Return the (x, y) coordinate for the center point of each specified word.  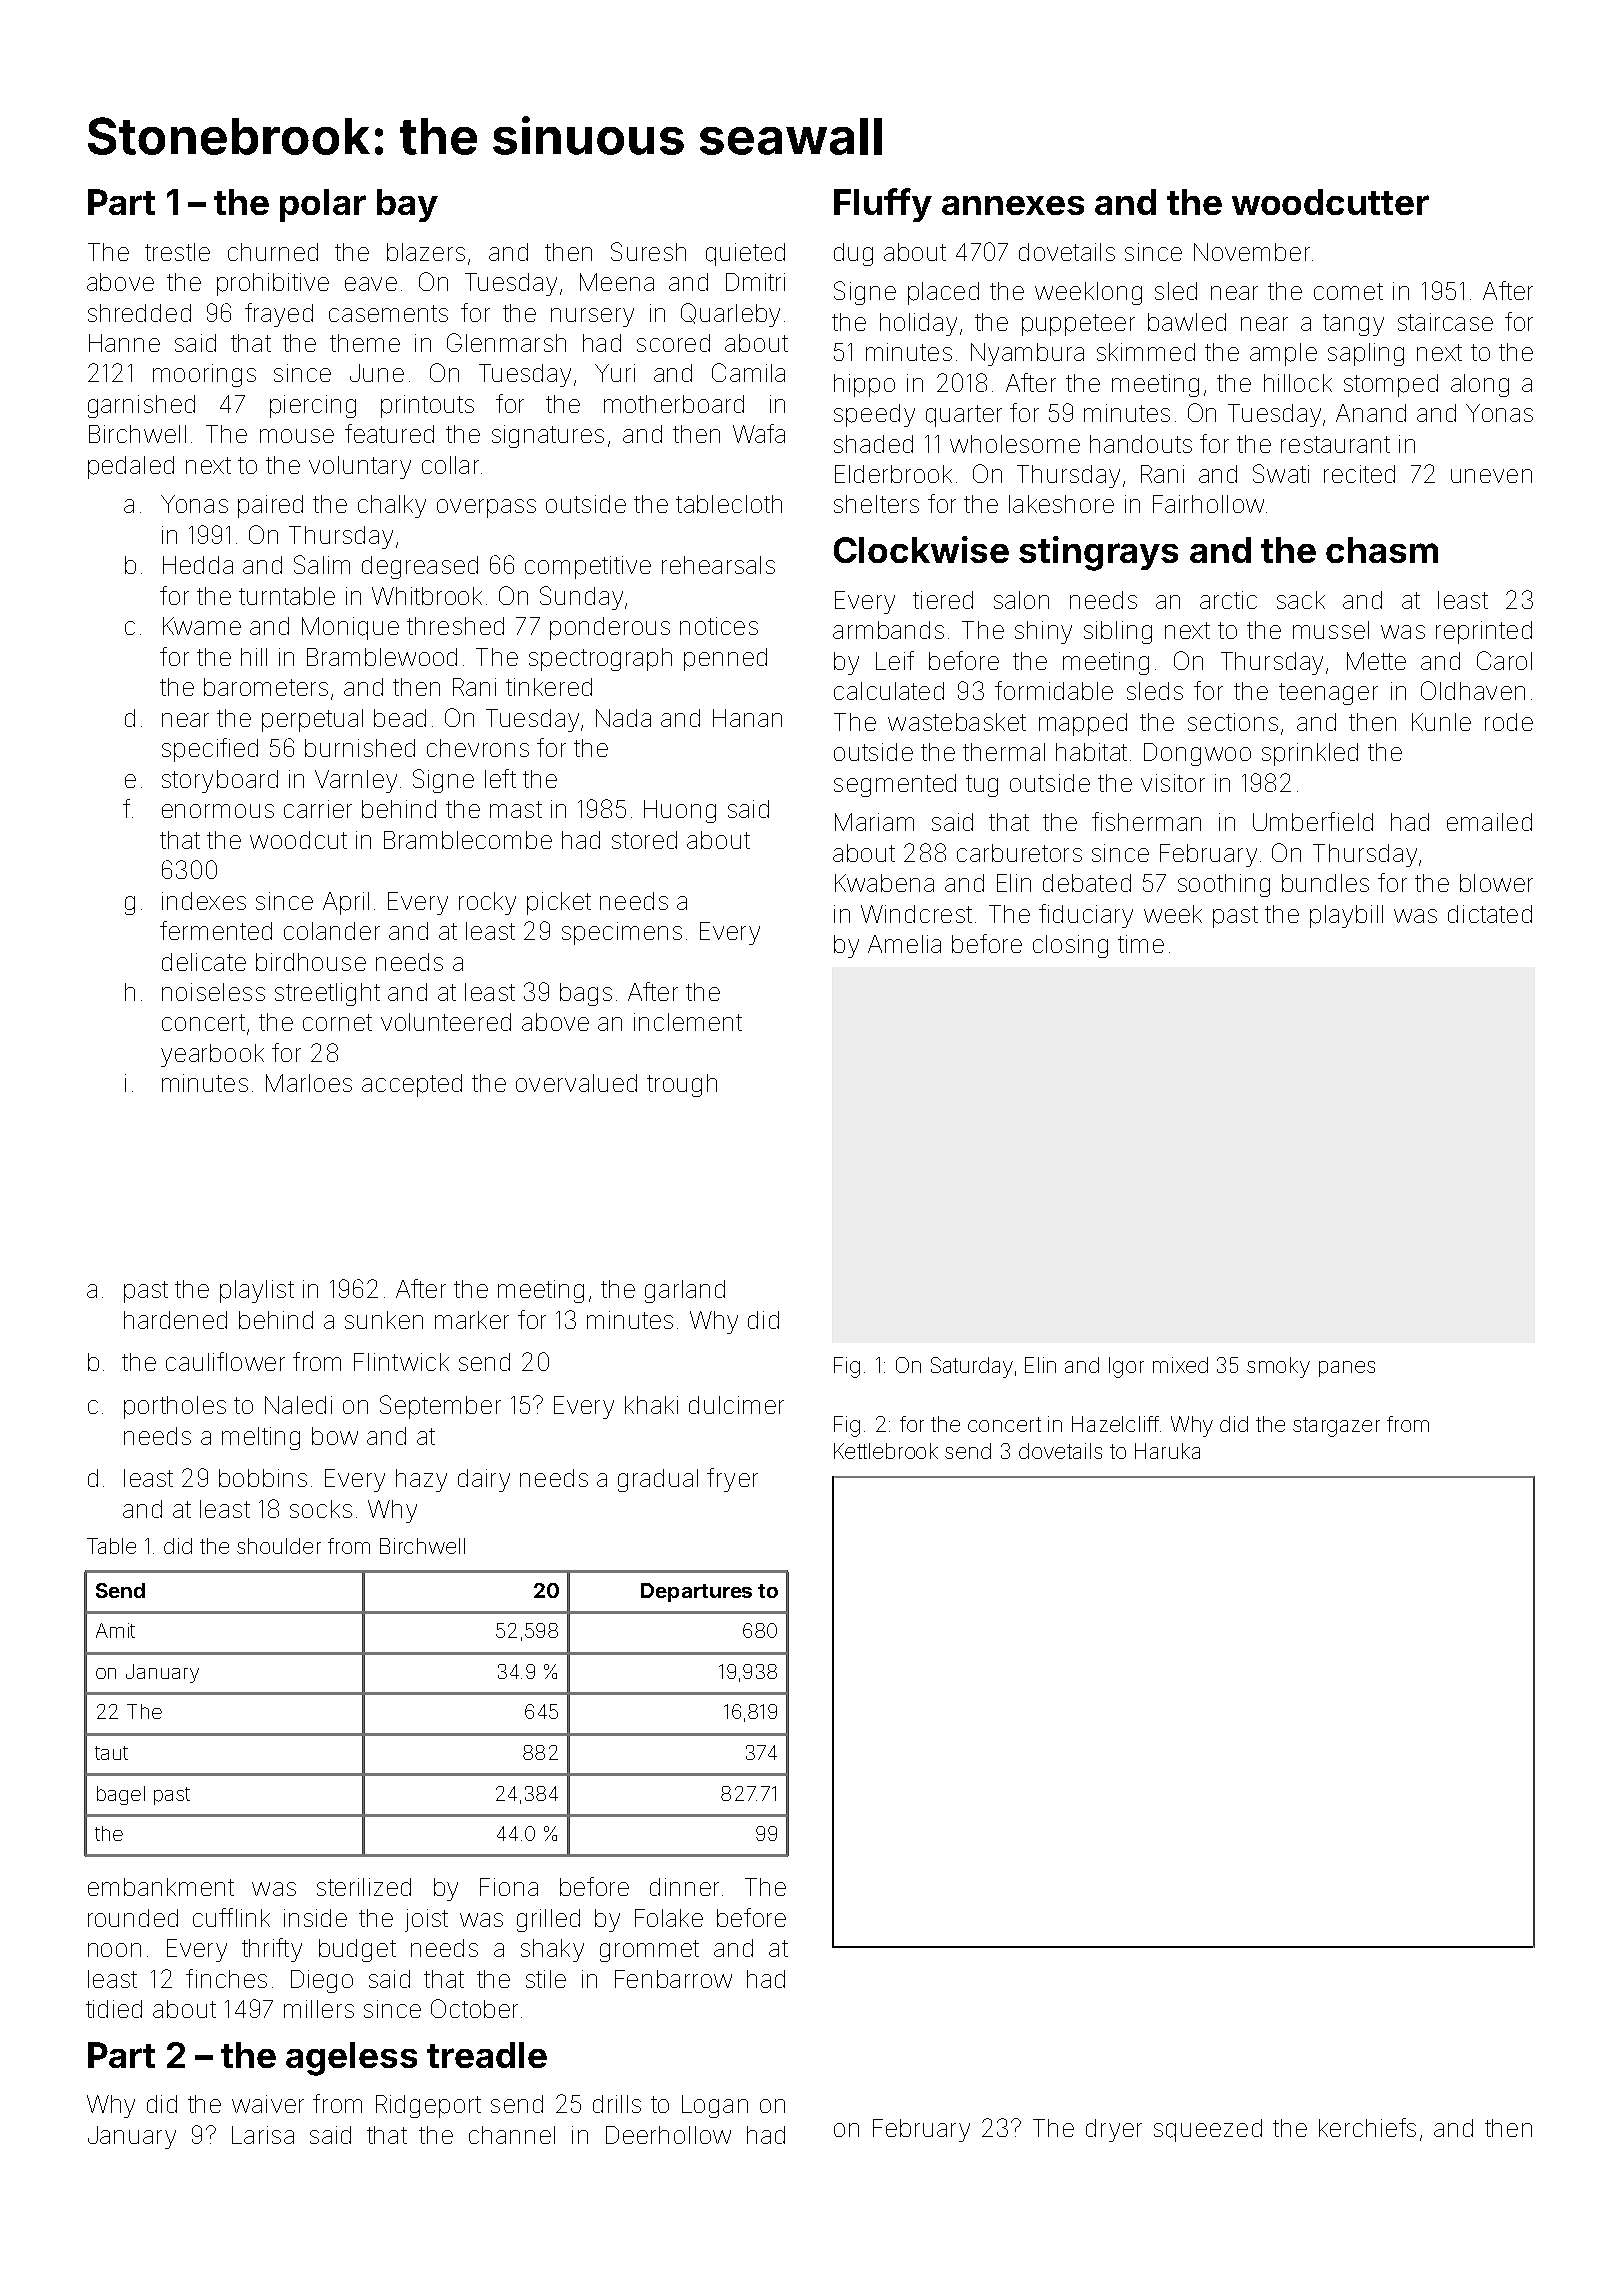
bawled (1187, 322)
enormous (218, 811)
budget (357, 1950)
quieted (745, 254)
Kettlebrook (886, 1451)
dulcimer (736, 1405)
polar (323, 205)
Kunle (1441, 722)
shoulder (279, 1546)
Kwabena (884, 883)
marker (472, 1320)
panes (1347, 1369)
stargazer (1336, 1427)
